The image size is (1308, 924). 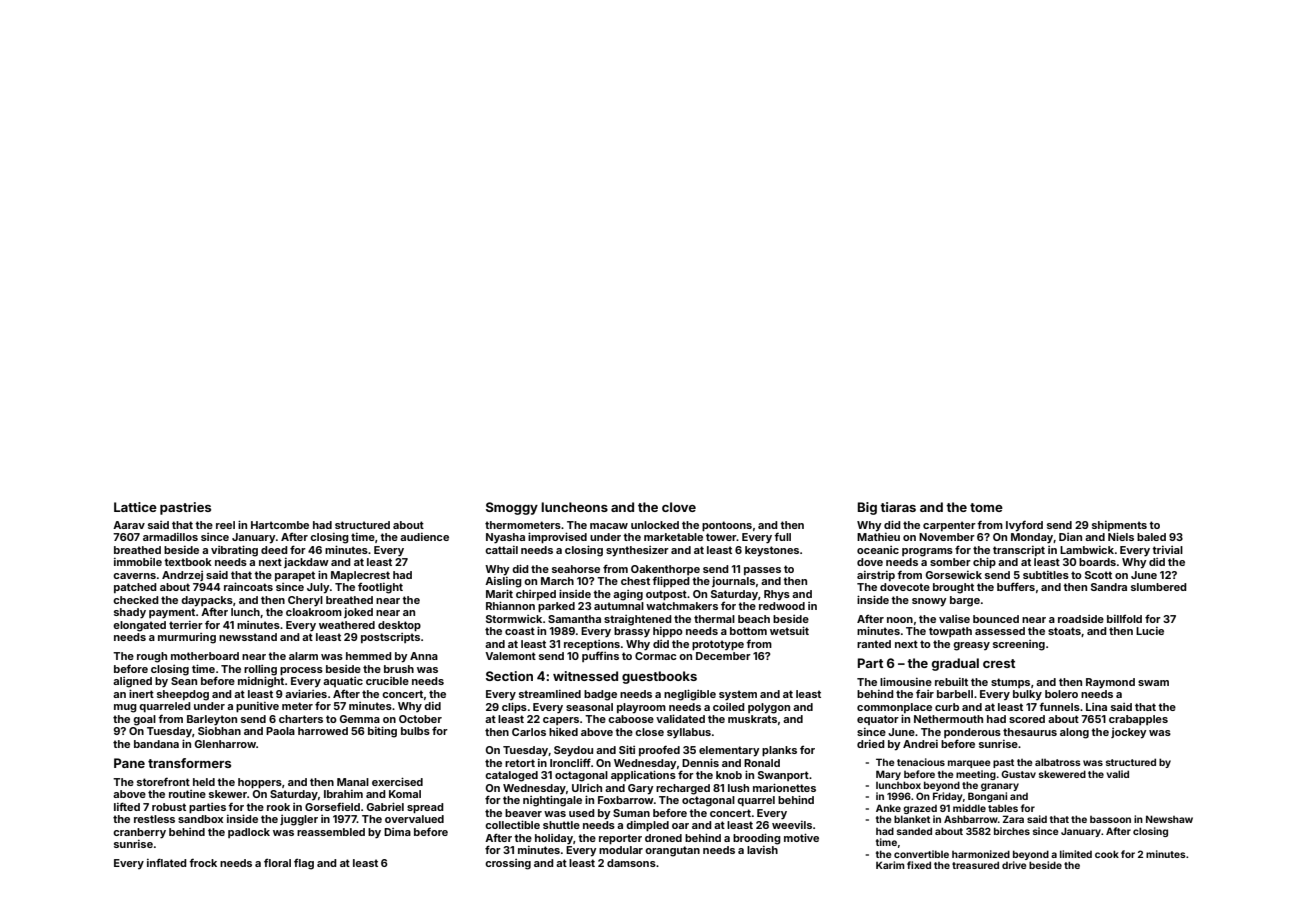 What do you see at coordinates (163, 781) in the screenshot?
I see `storefront` at bounding box center [163, 781].
